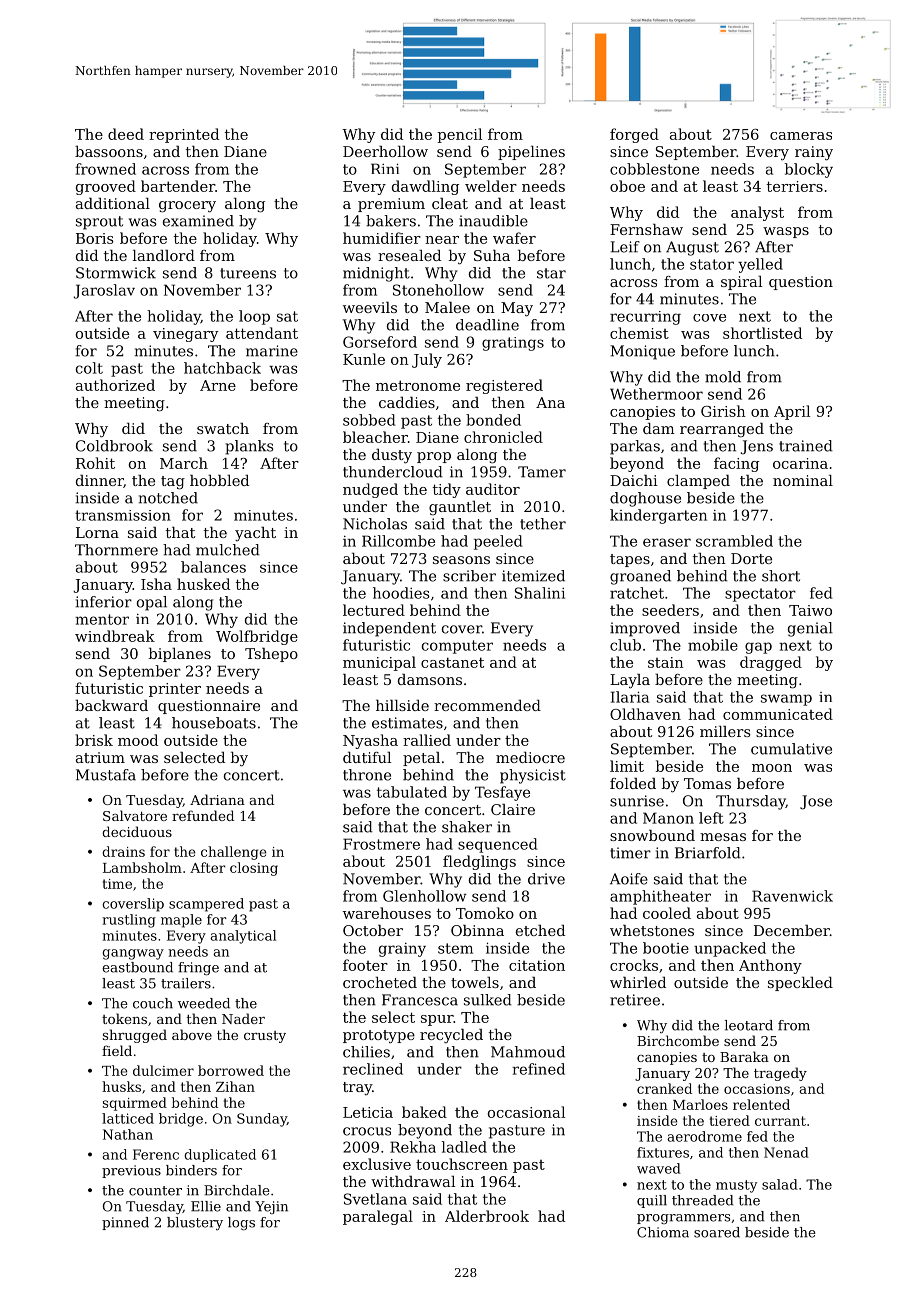 Image resolution: width=908 pixels, height=1316 pixels. Describe the element at coordinates (255, 534) in the screenshot. I see `yacht` at that location.
